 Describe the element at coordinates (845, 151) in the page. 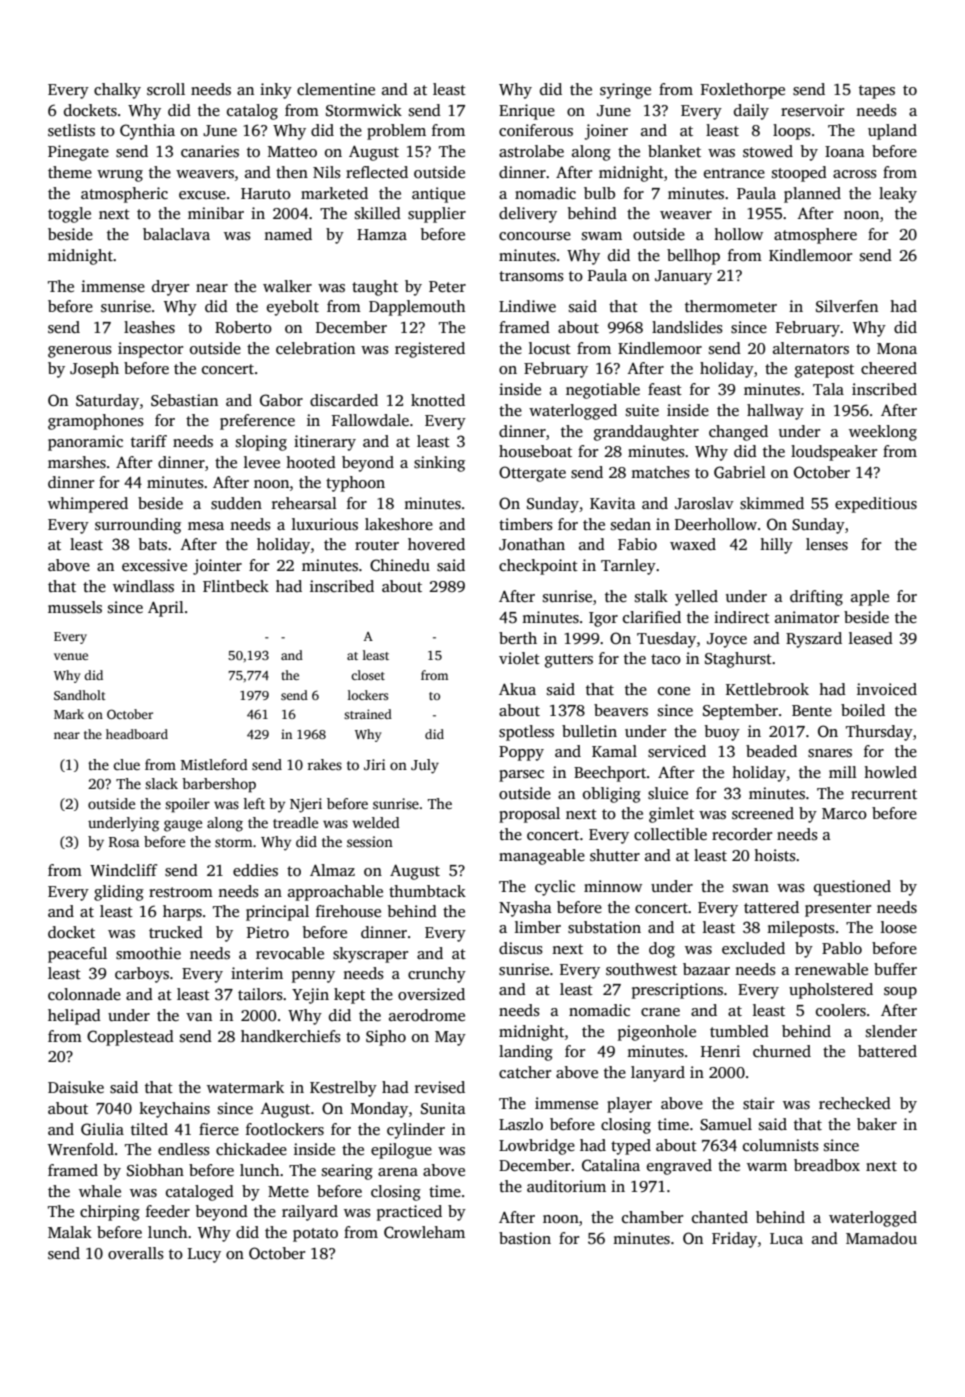

I see `Ioana` at that location.
